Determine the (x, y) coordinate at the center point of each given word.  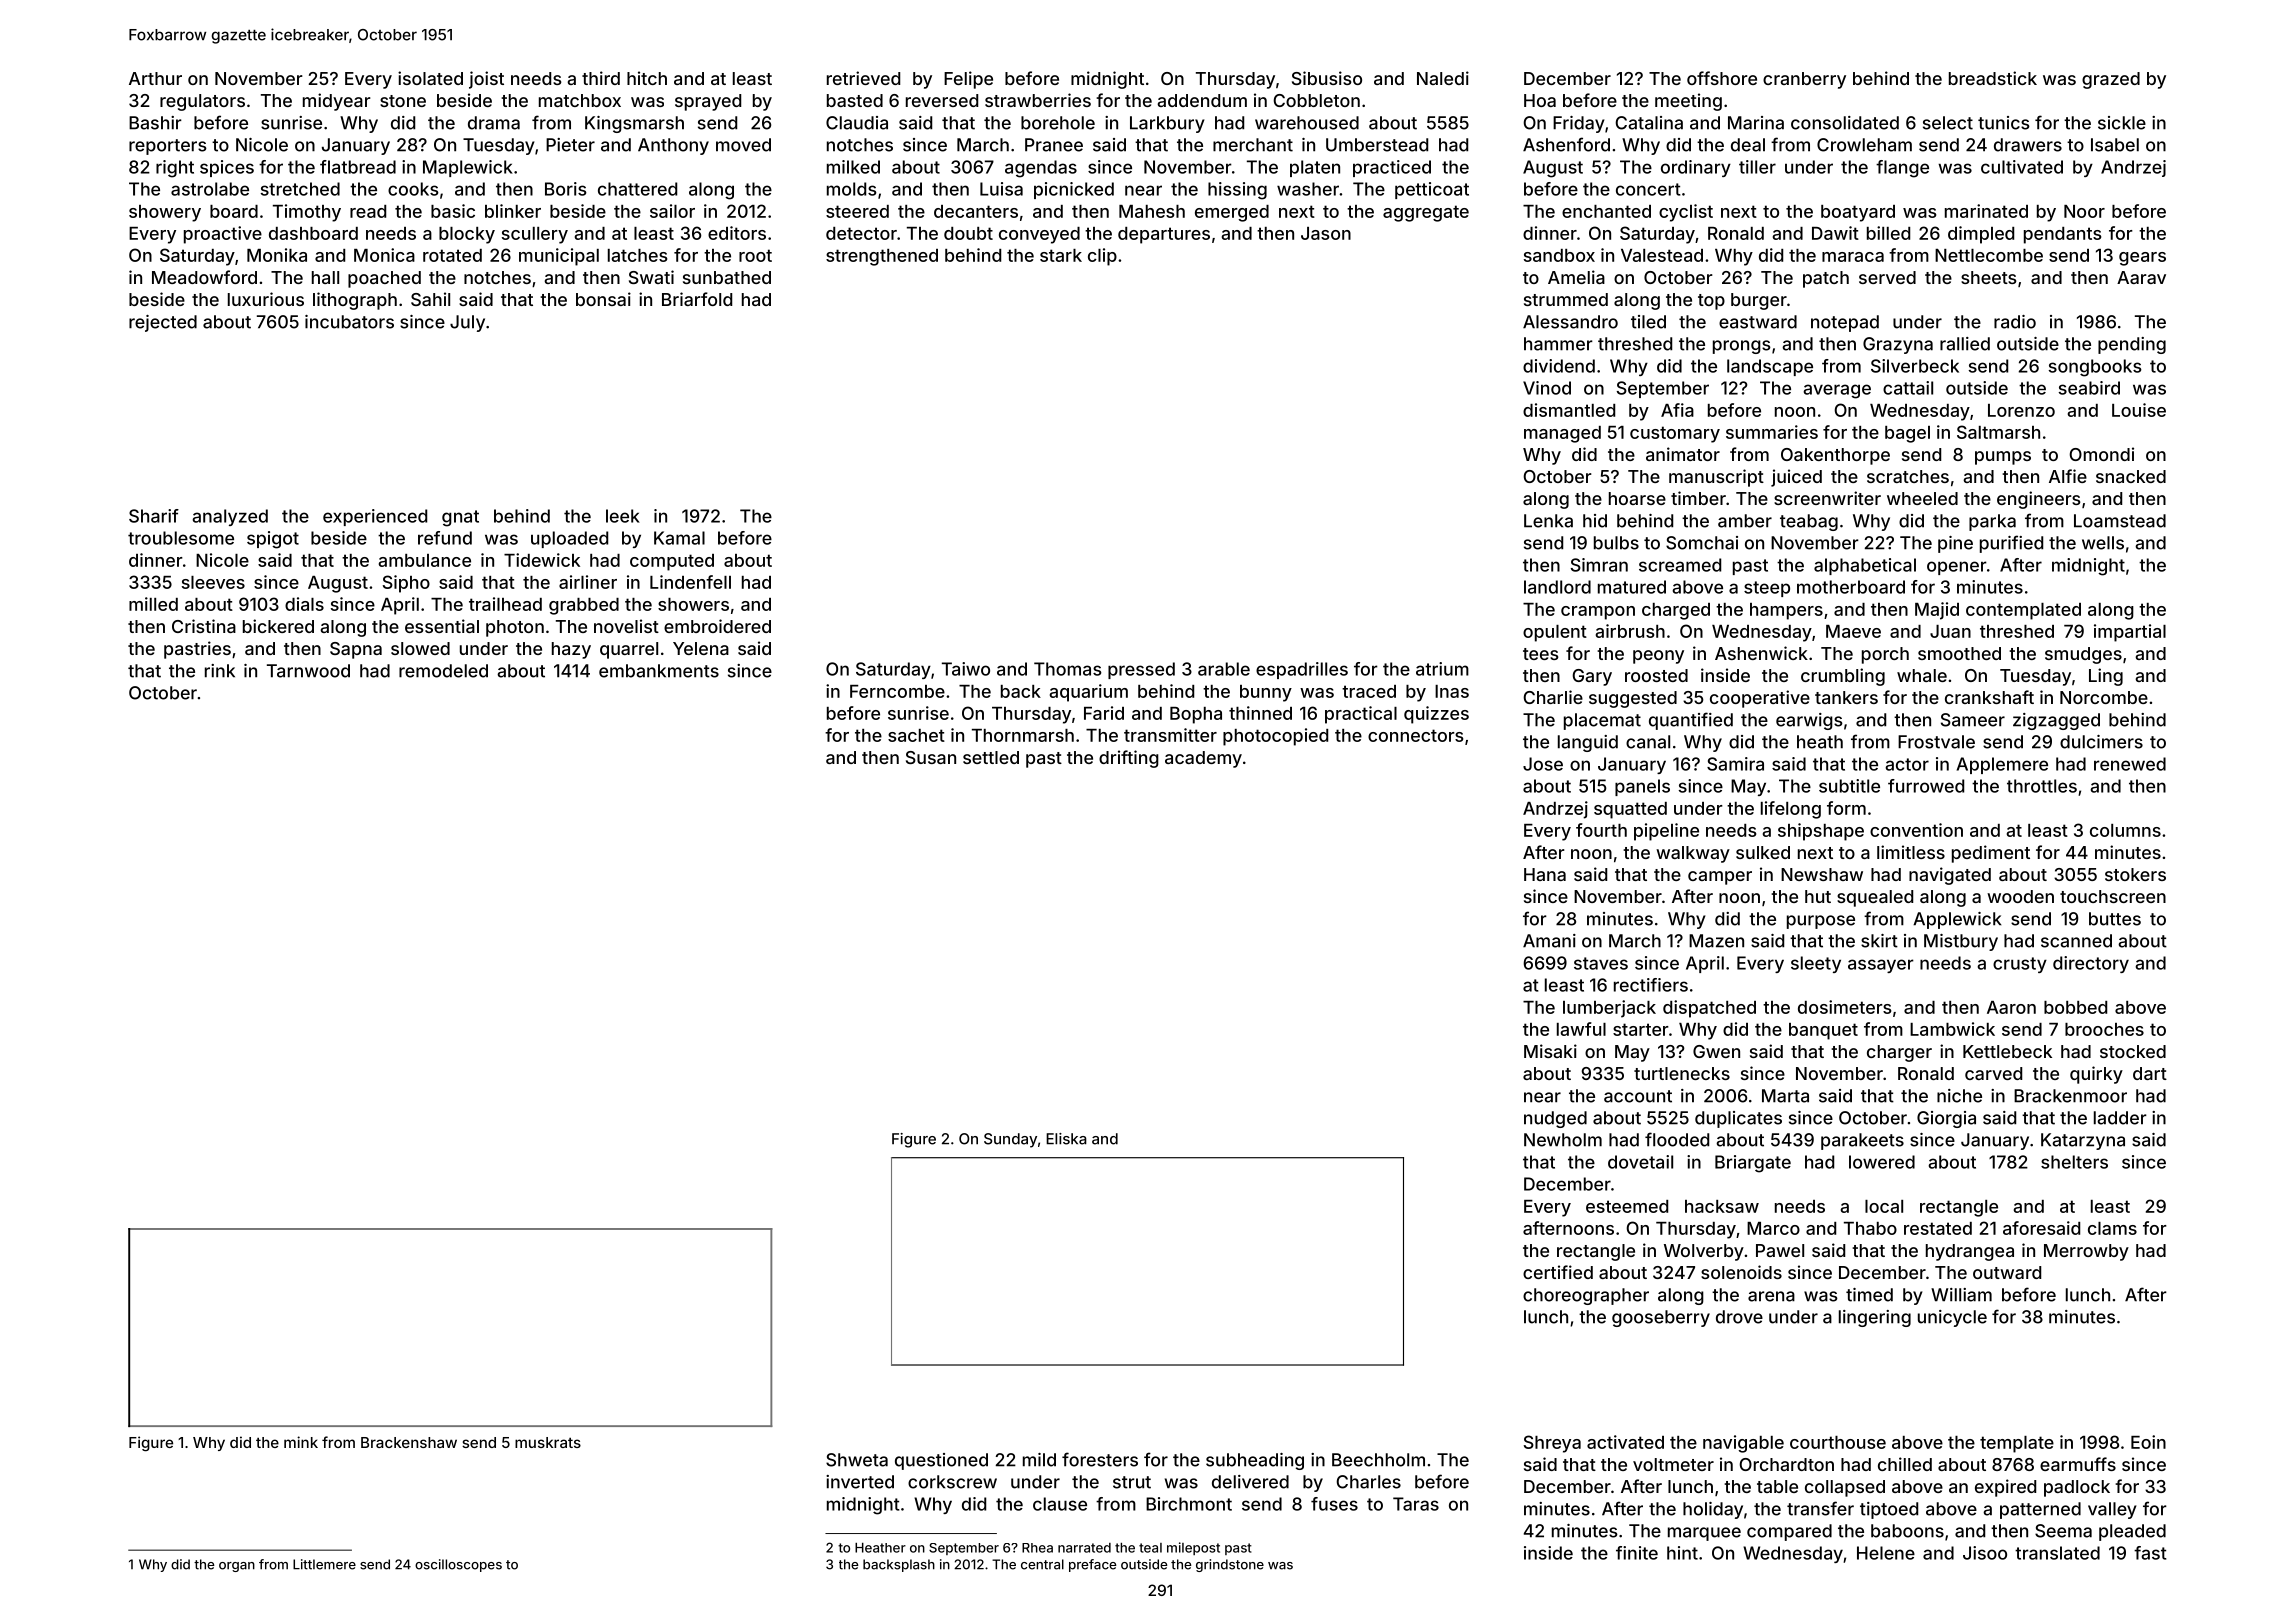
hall (325, 277)
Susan (931, 757)
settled (991, 757)
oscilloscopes (458, 1565)
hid (1595, 521)
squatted (1630, 810)
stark (1061, 255)
